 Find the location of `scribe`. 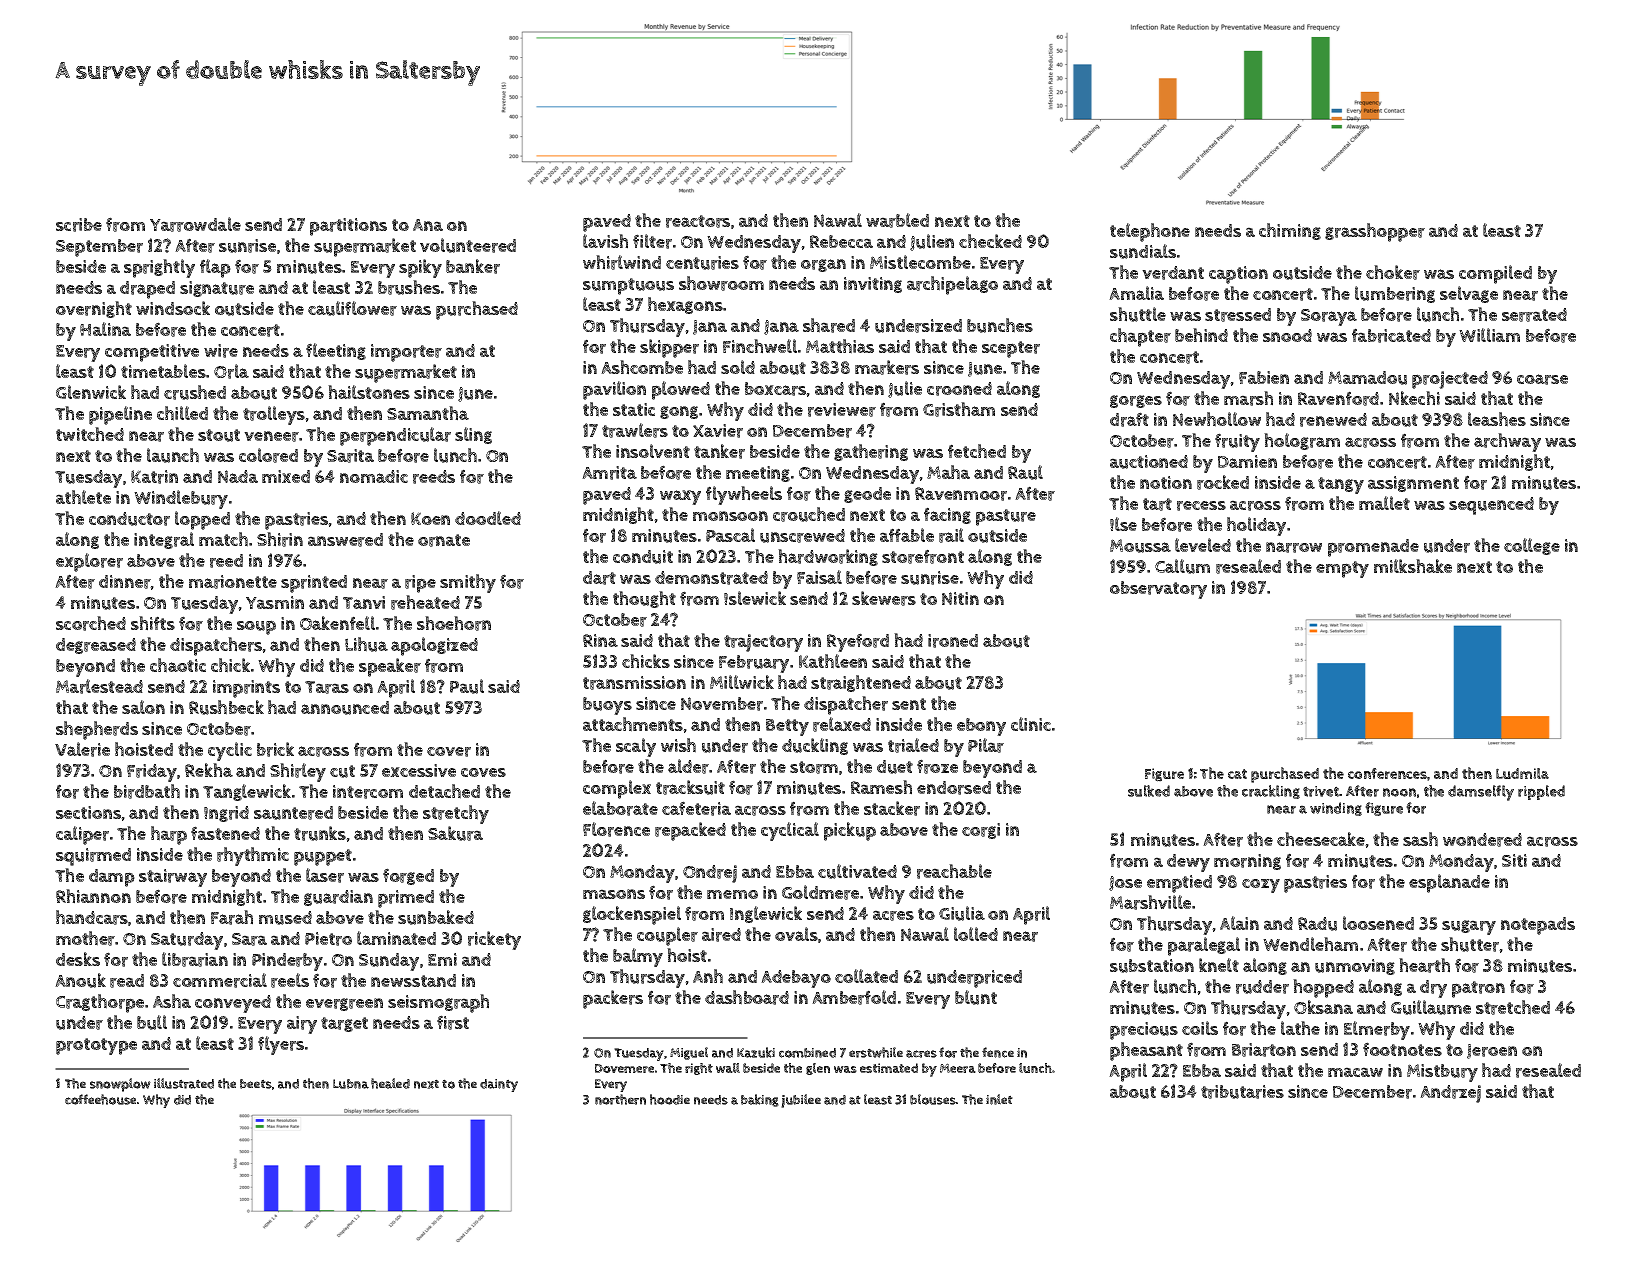

scribe is located at coordinates (79, 225).
